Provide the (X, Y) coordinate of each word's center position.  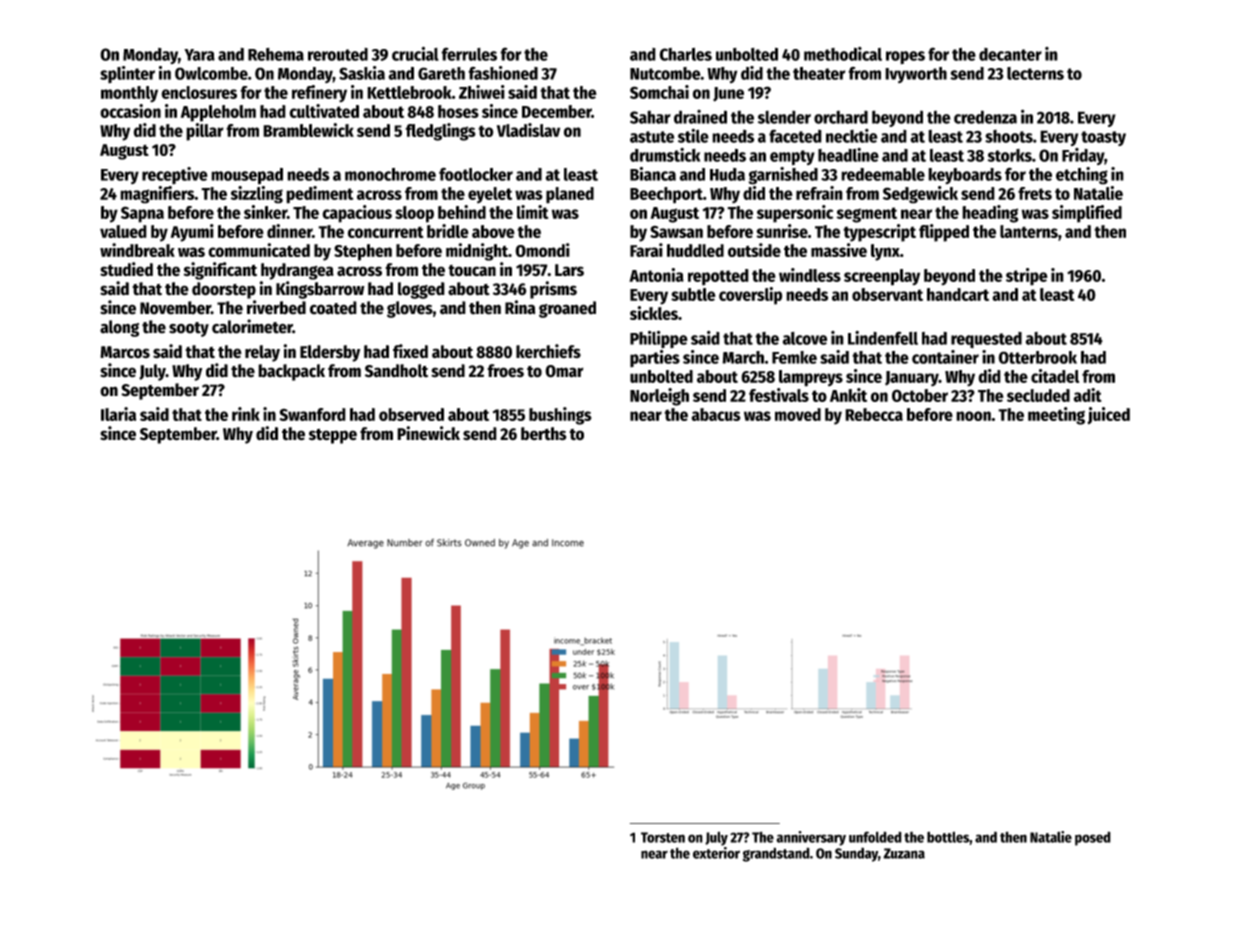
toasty (1103, 138)
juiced (1108, 416)
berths (544, 434)
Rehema (276, 54)
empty (792, 158)
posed (1093, 838)
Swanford (312, 414)
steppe (333, 436)
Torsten (663, 837)
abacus (716, 414)
